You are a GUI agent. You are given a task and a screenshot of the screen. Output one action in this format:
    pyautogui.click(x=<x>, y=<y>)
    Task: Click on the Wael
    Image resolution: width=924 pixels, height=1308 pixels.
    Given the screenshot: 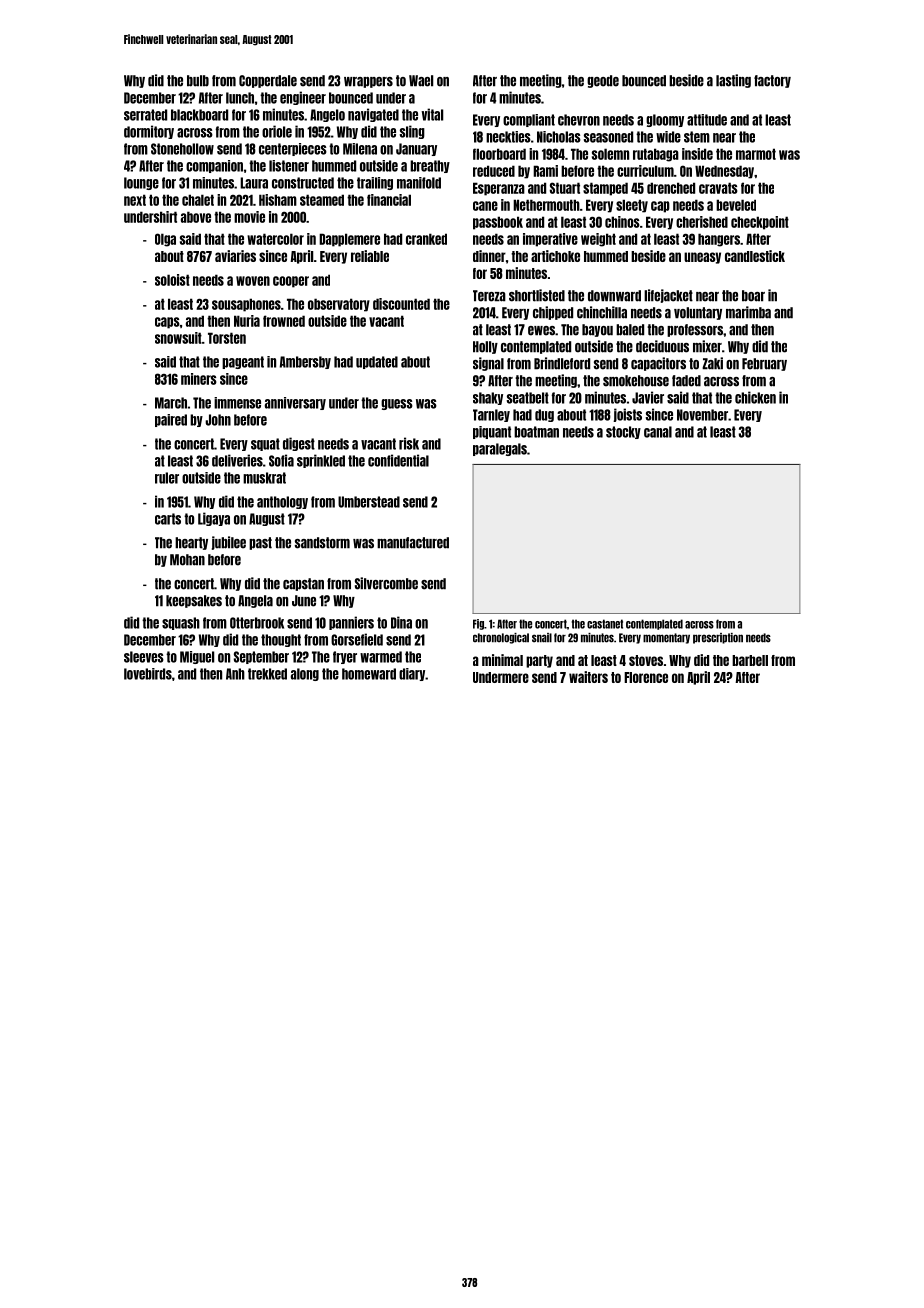 What is the action you would take?
    pyautogui.click(x=421, y=81)
